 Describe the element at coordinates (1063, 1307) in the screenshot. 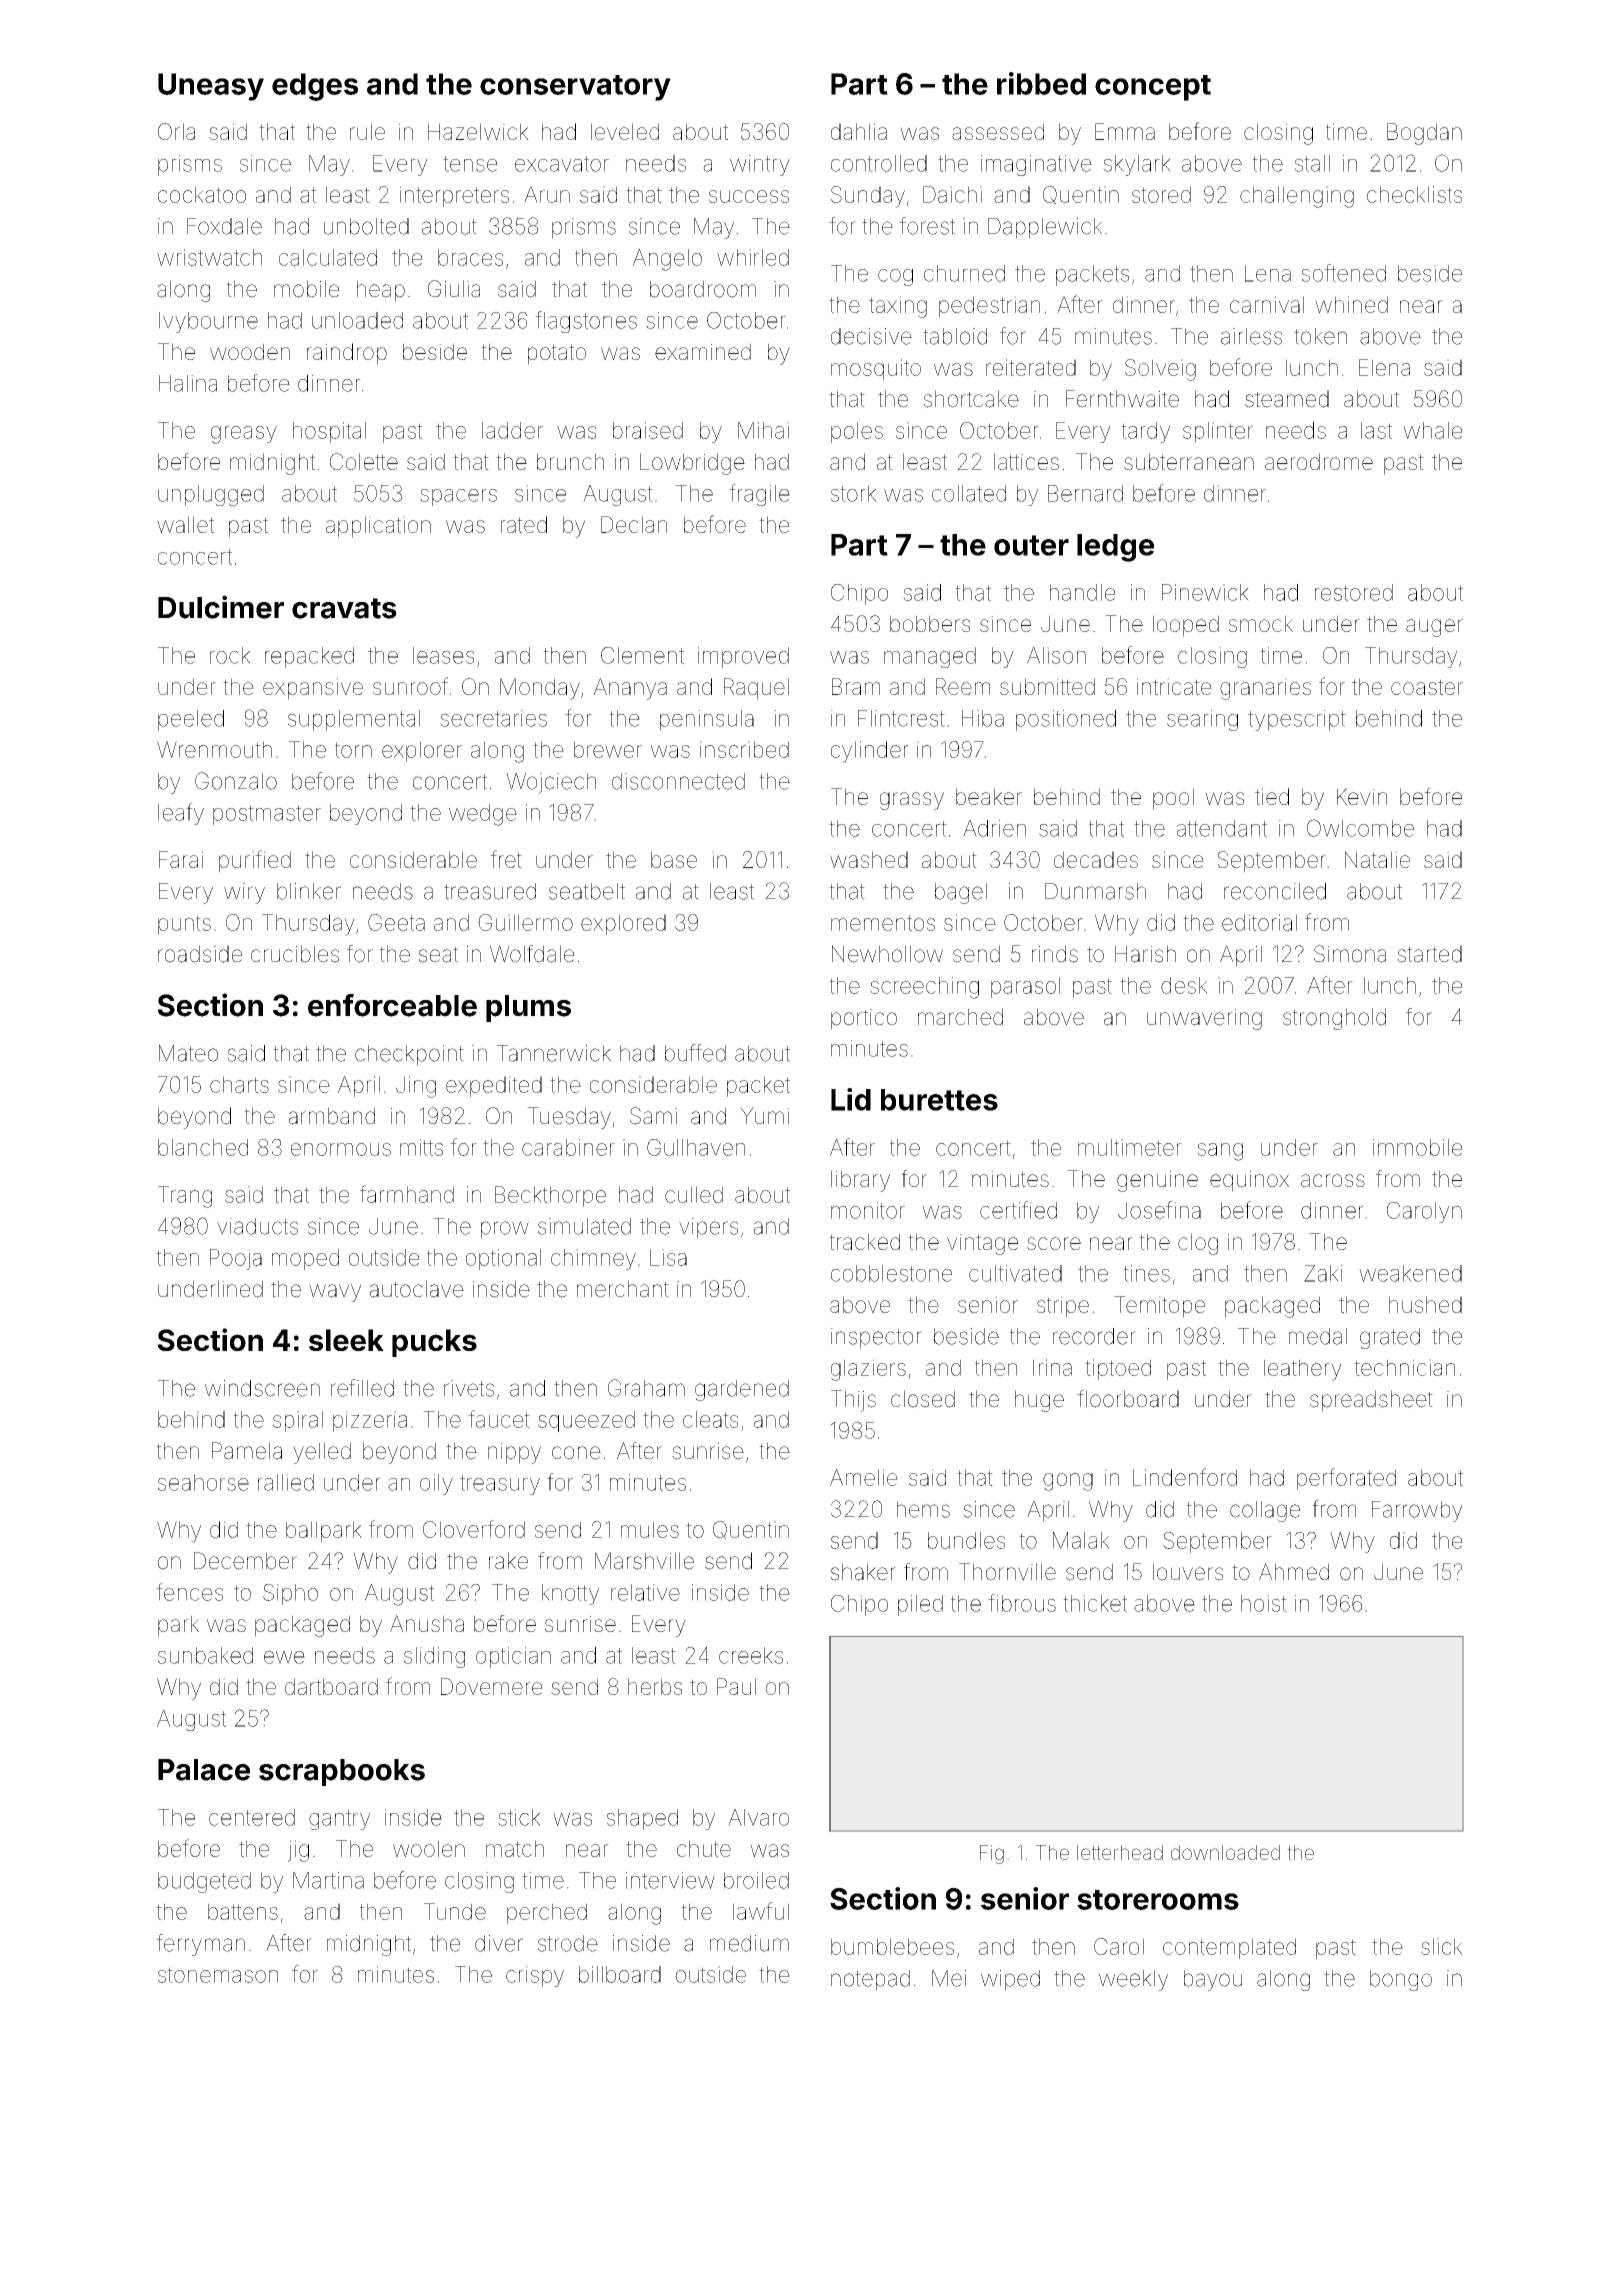

I see `stripe` at that location.
